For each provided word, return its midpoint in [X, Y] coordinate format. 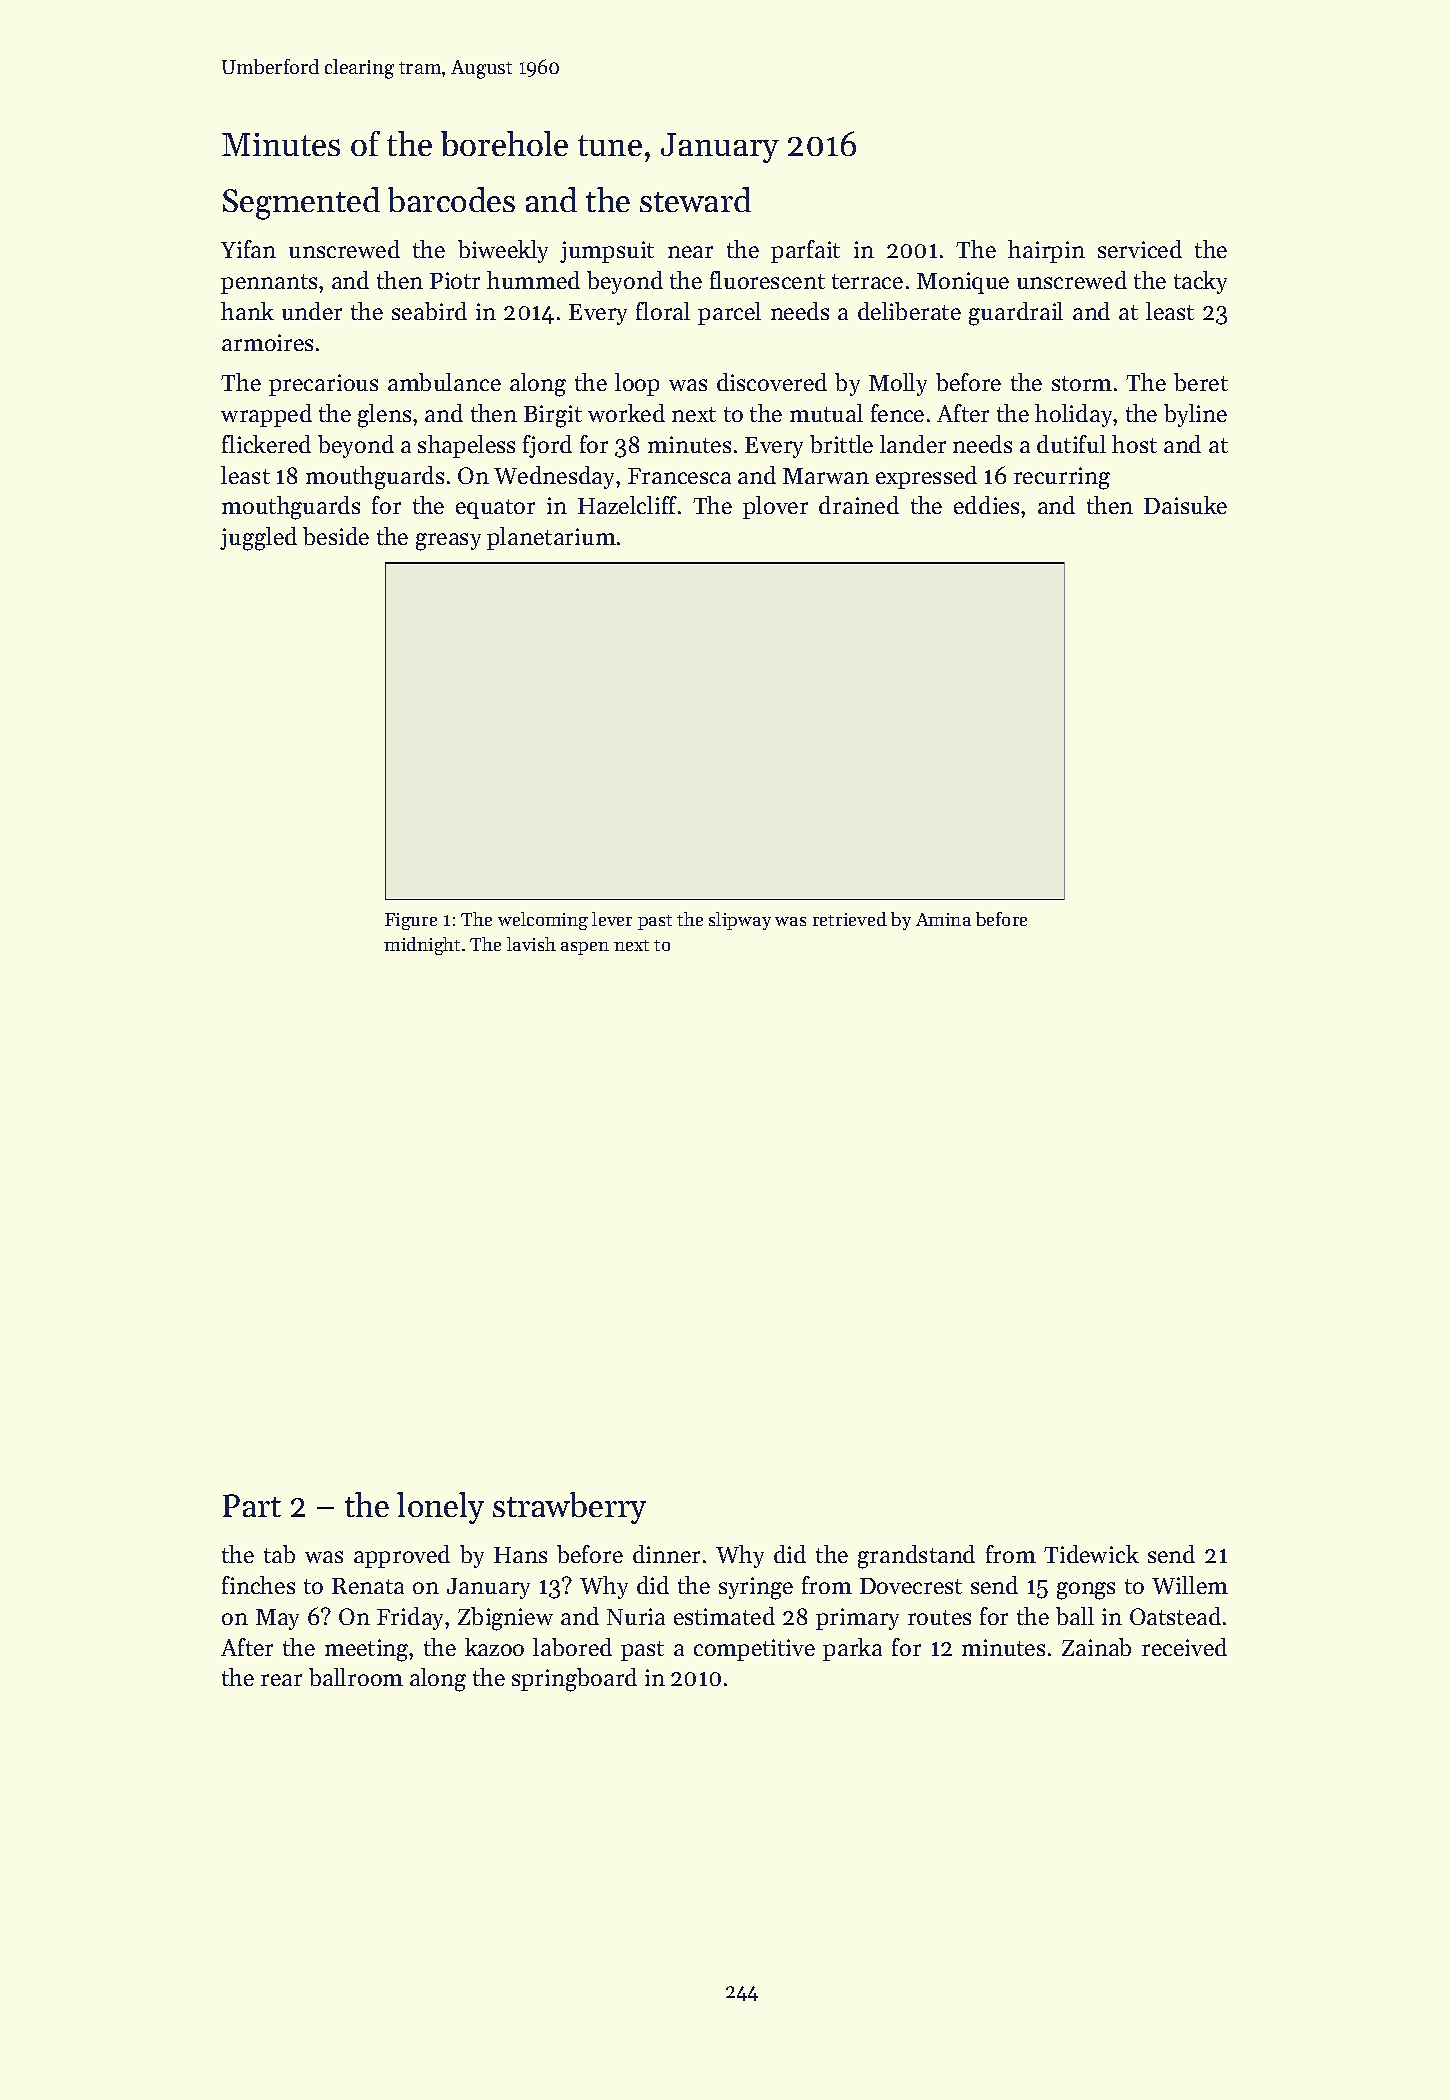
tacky [1200, 282]
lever [612, 919]
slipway [740, 921]
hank [247, 311]
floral [663, 311]
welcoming [543, 921]
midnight [422, 946]
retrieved [850, 919]
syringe [756, 1588]
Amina [943, 919]
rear [281, 1680]
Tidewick [1091, 1554]
